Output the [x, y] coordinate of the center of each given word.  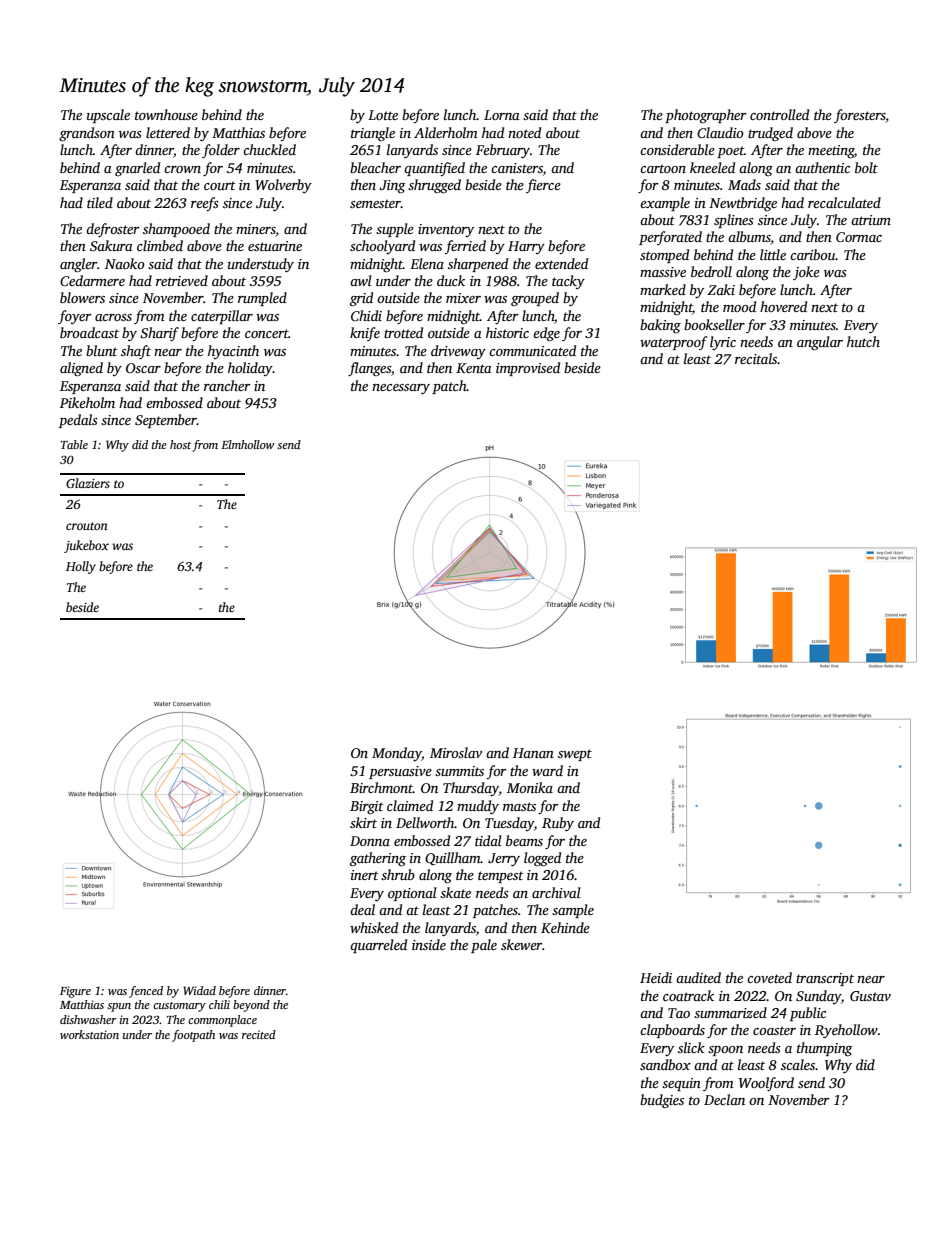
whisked [374, 927]
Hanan [533, 753]
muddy [478, 807]
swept [575, 755]
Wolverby [283, 186]
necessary [401, 389]
